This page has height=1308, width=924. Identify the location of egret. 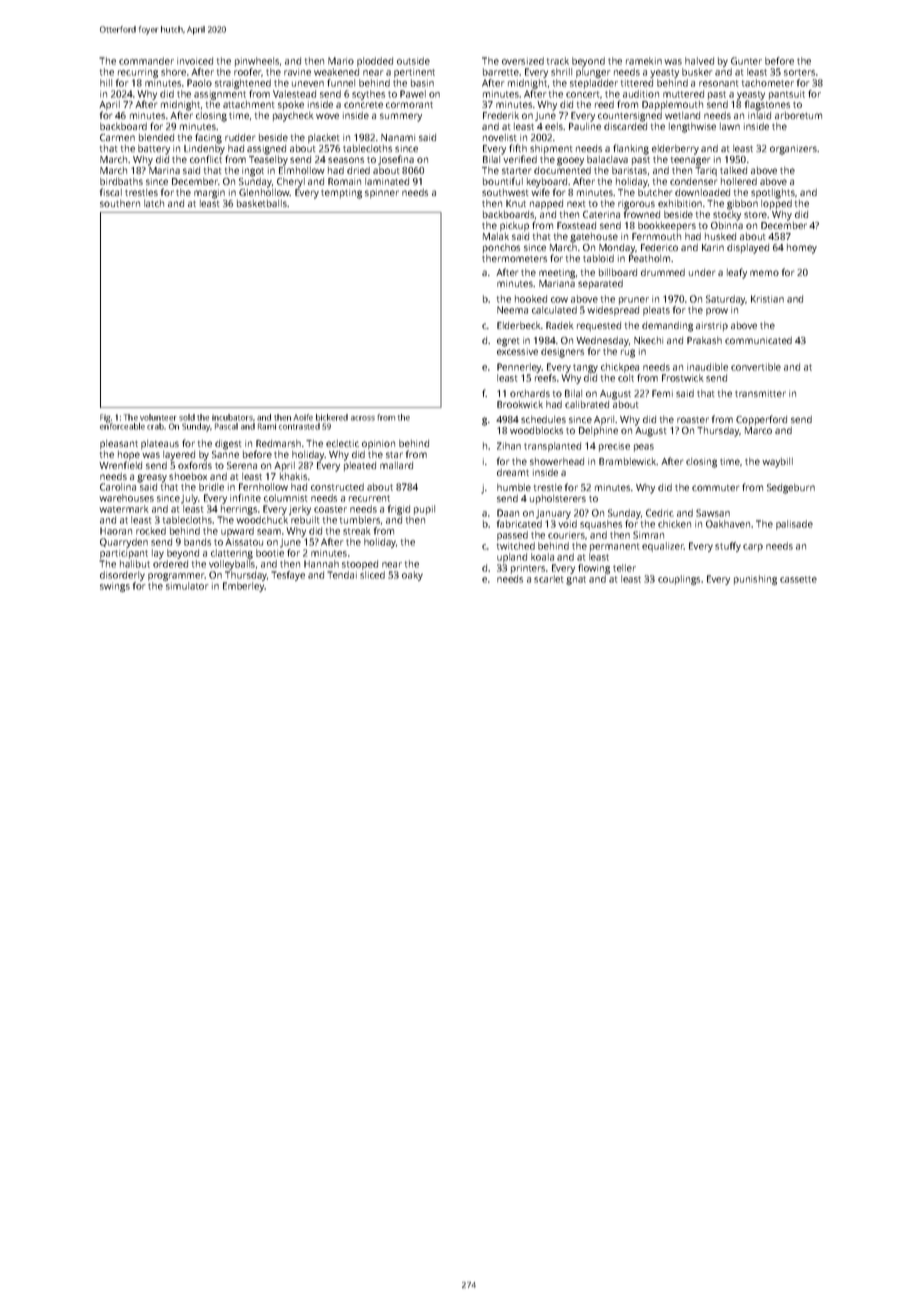
(508, 342).
